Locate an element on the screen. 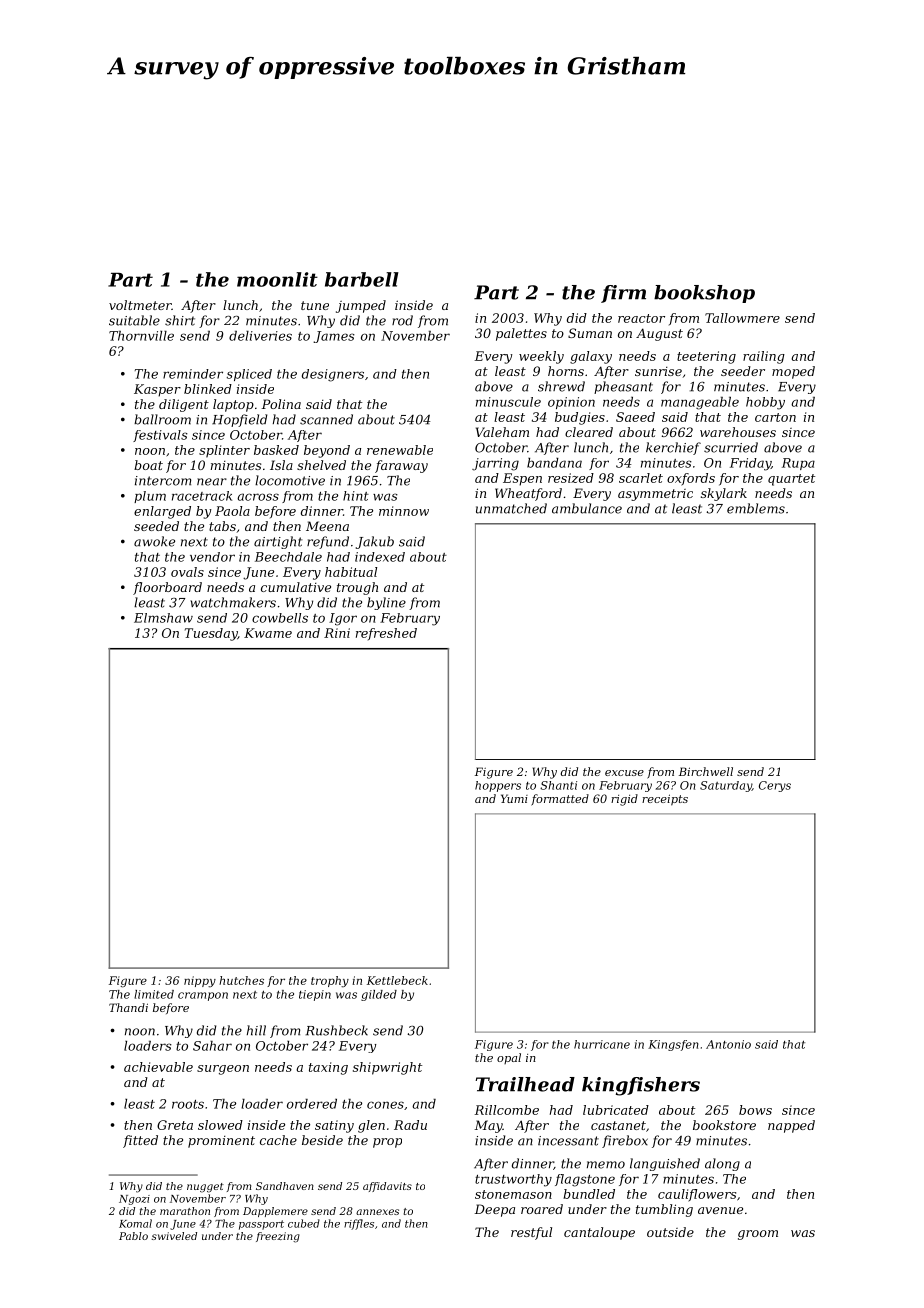 Image resolution: width=924 pixels, height=1308 pixels. swiveled is located at coordinates (174, 1236).
